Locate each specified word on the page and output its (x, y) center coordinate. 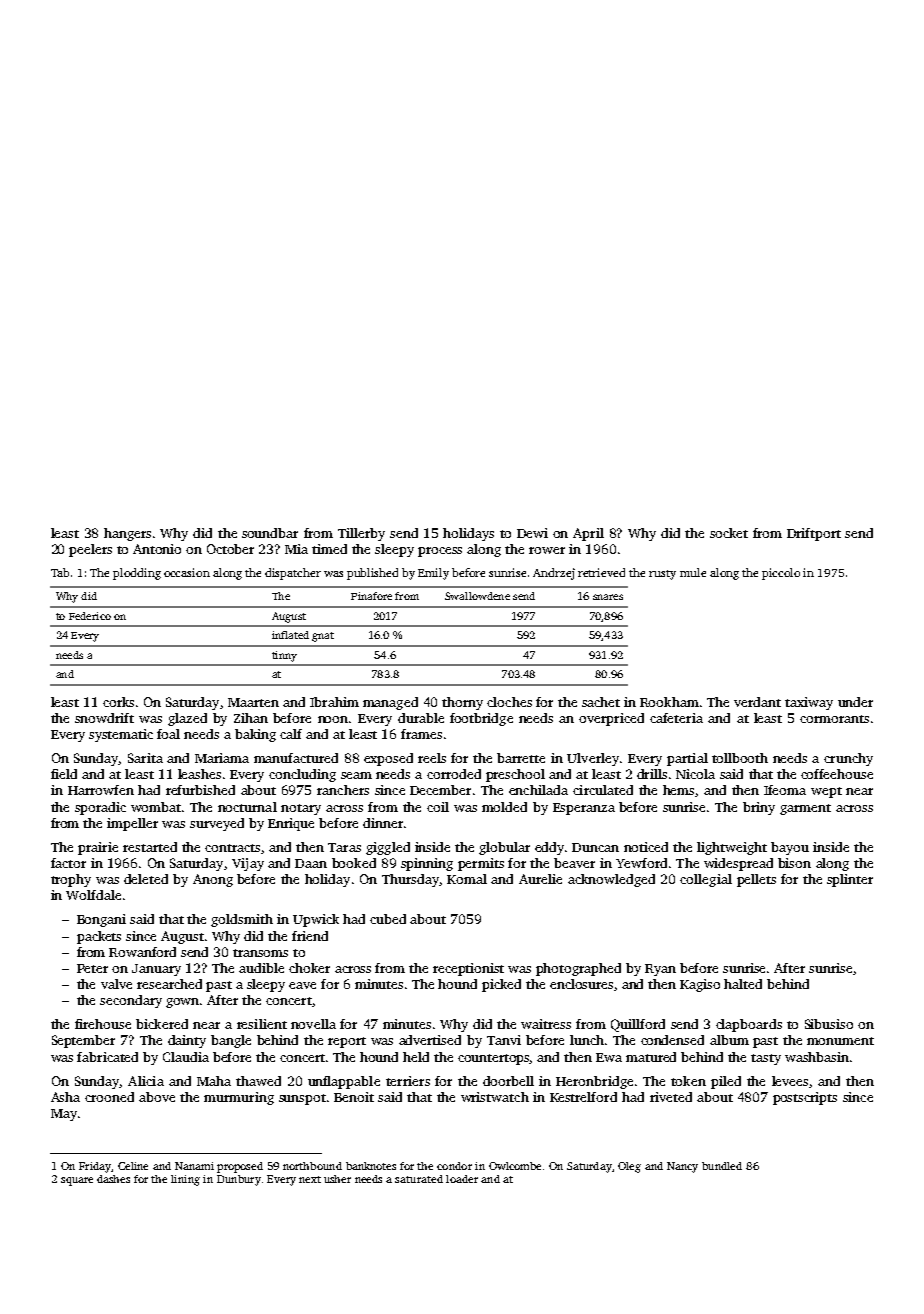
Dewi (532, 533)
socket (729, 533)
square (77, 1181)
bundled (722, 1166)
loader (462, 1179)
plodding (137, 574)
